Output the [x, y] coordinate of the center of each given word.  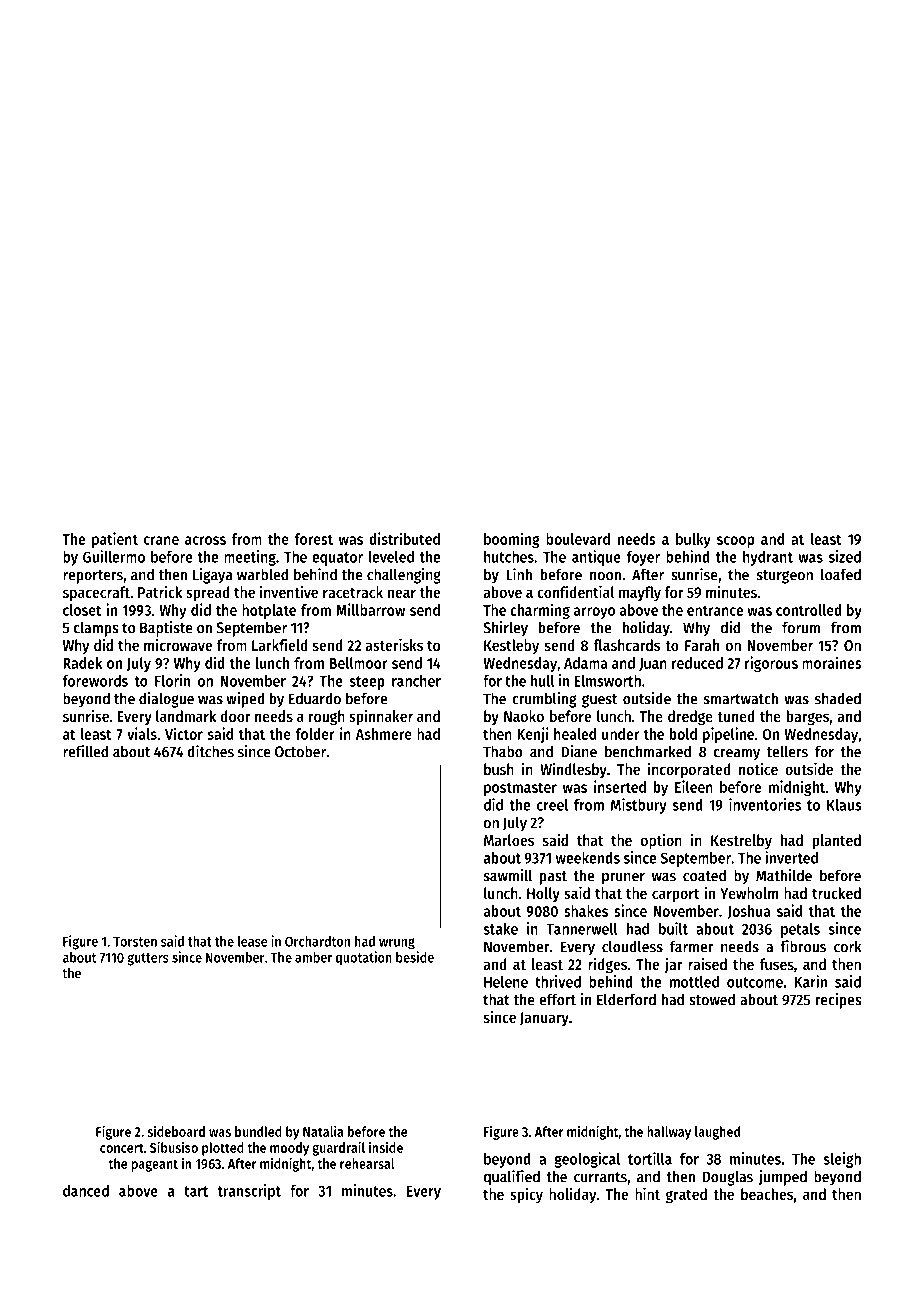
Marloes [509, 840]
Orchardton [317, 941]
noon [605, 576]
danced [86, 1191]
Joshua [749, 912]
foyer [643, 558]
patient [115, 540]
